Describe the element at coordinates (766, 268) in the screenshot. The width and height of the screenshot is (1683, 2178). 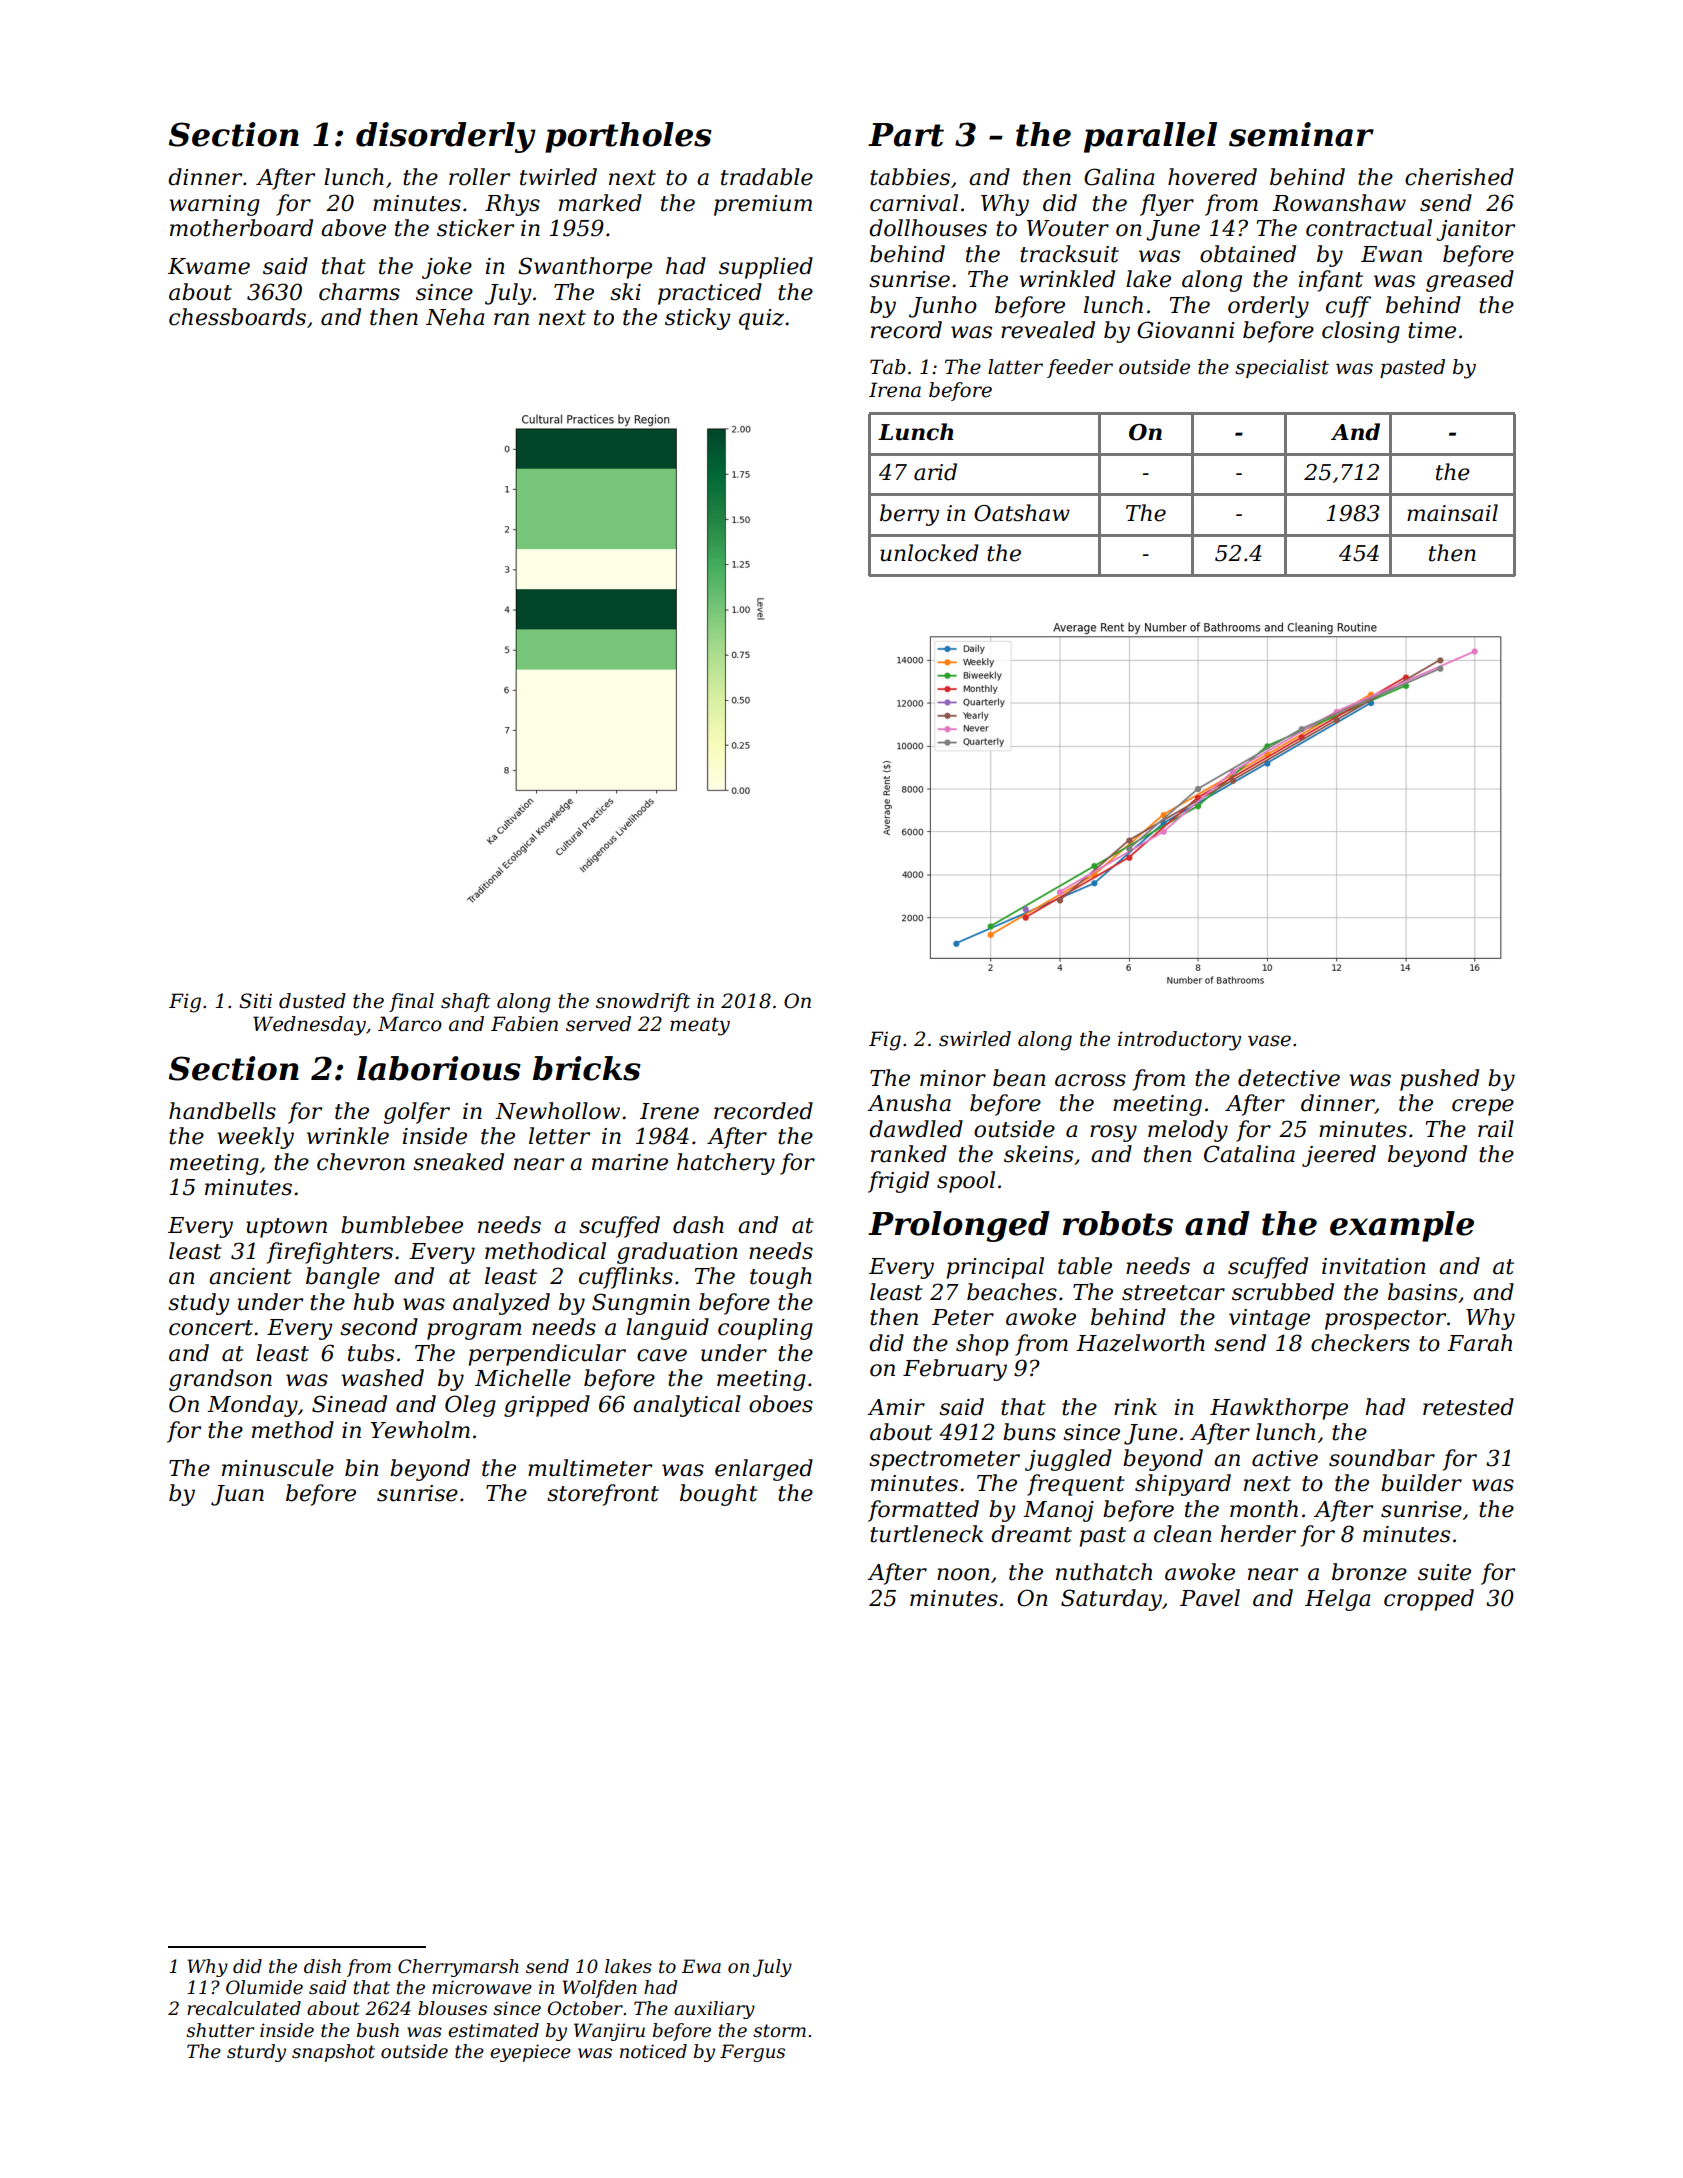
I see `supplied` at that location.
